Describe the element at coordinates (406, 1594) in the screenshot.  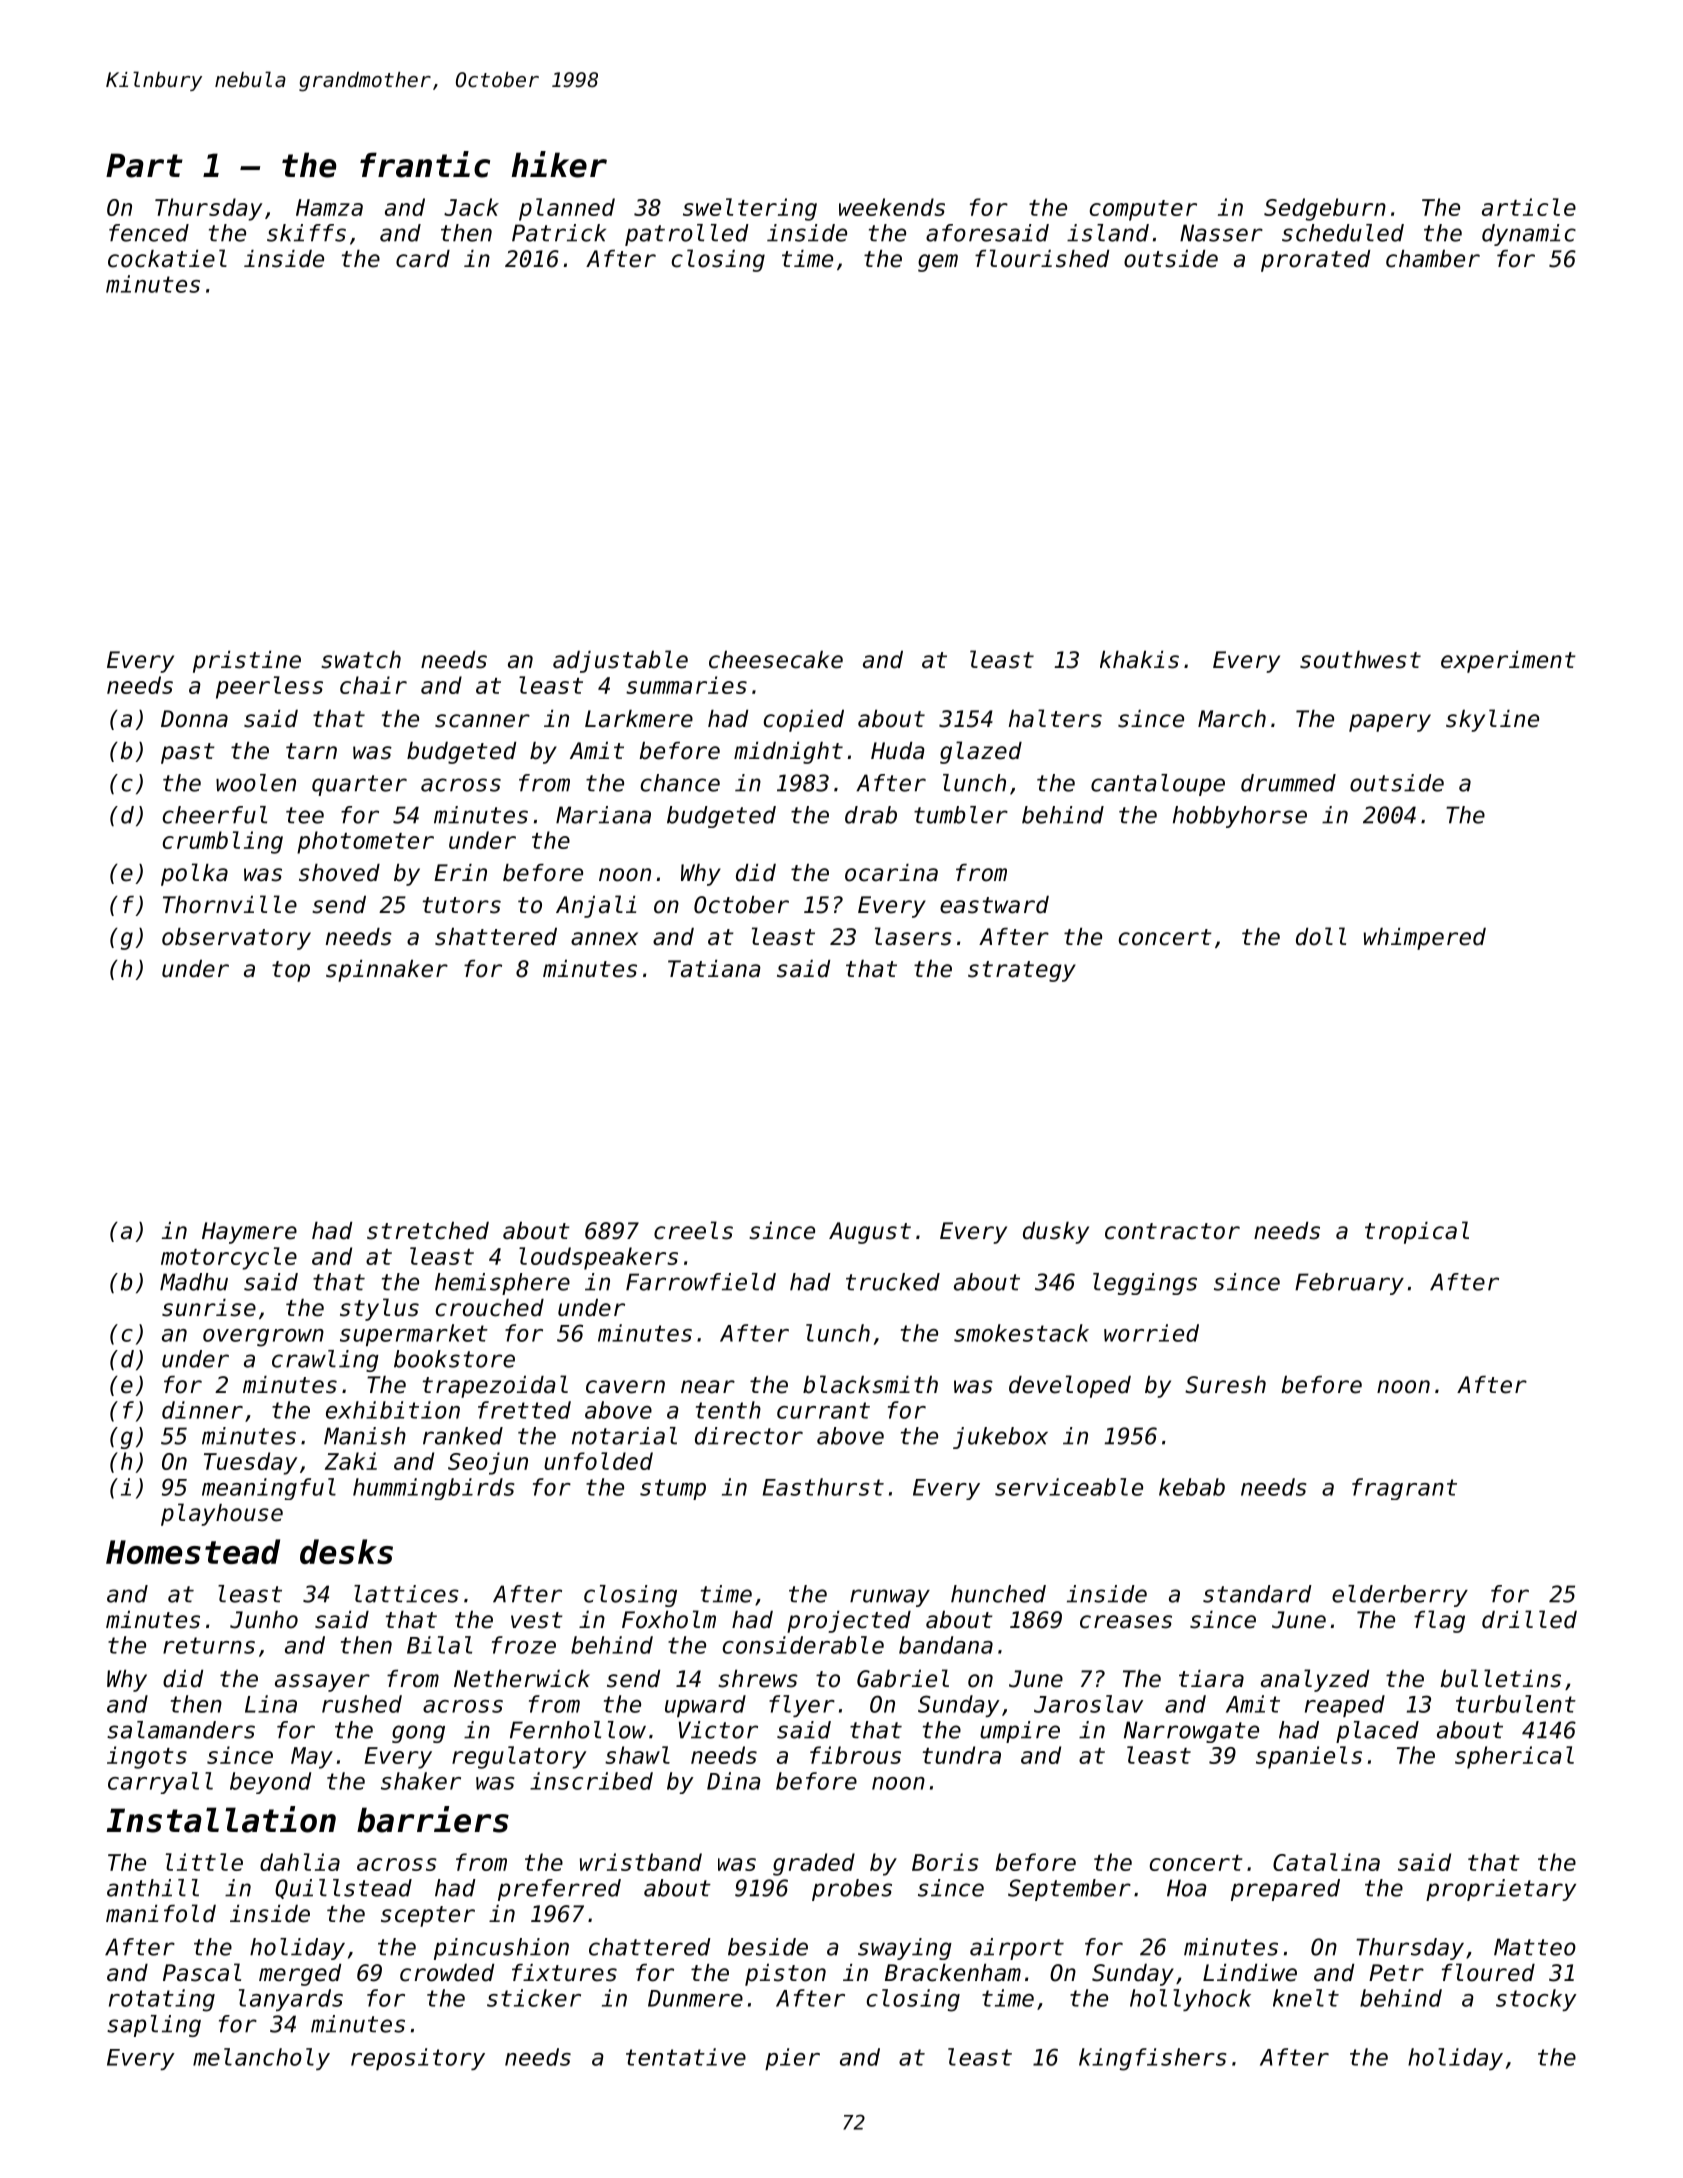
I see `lattices` at that location.
